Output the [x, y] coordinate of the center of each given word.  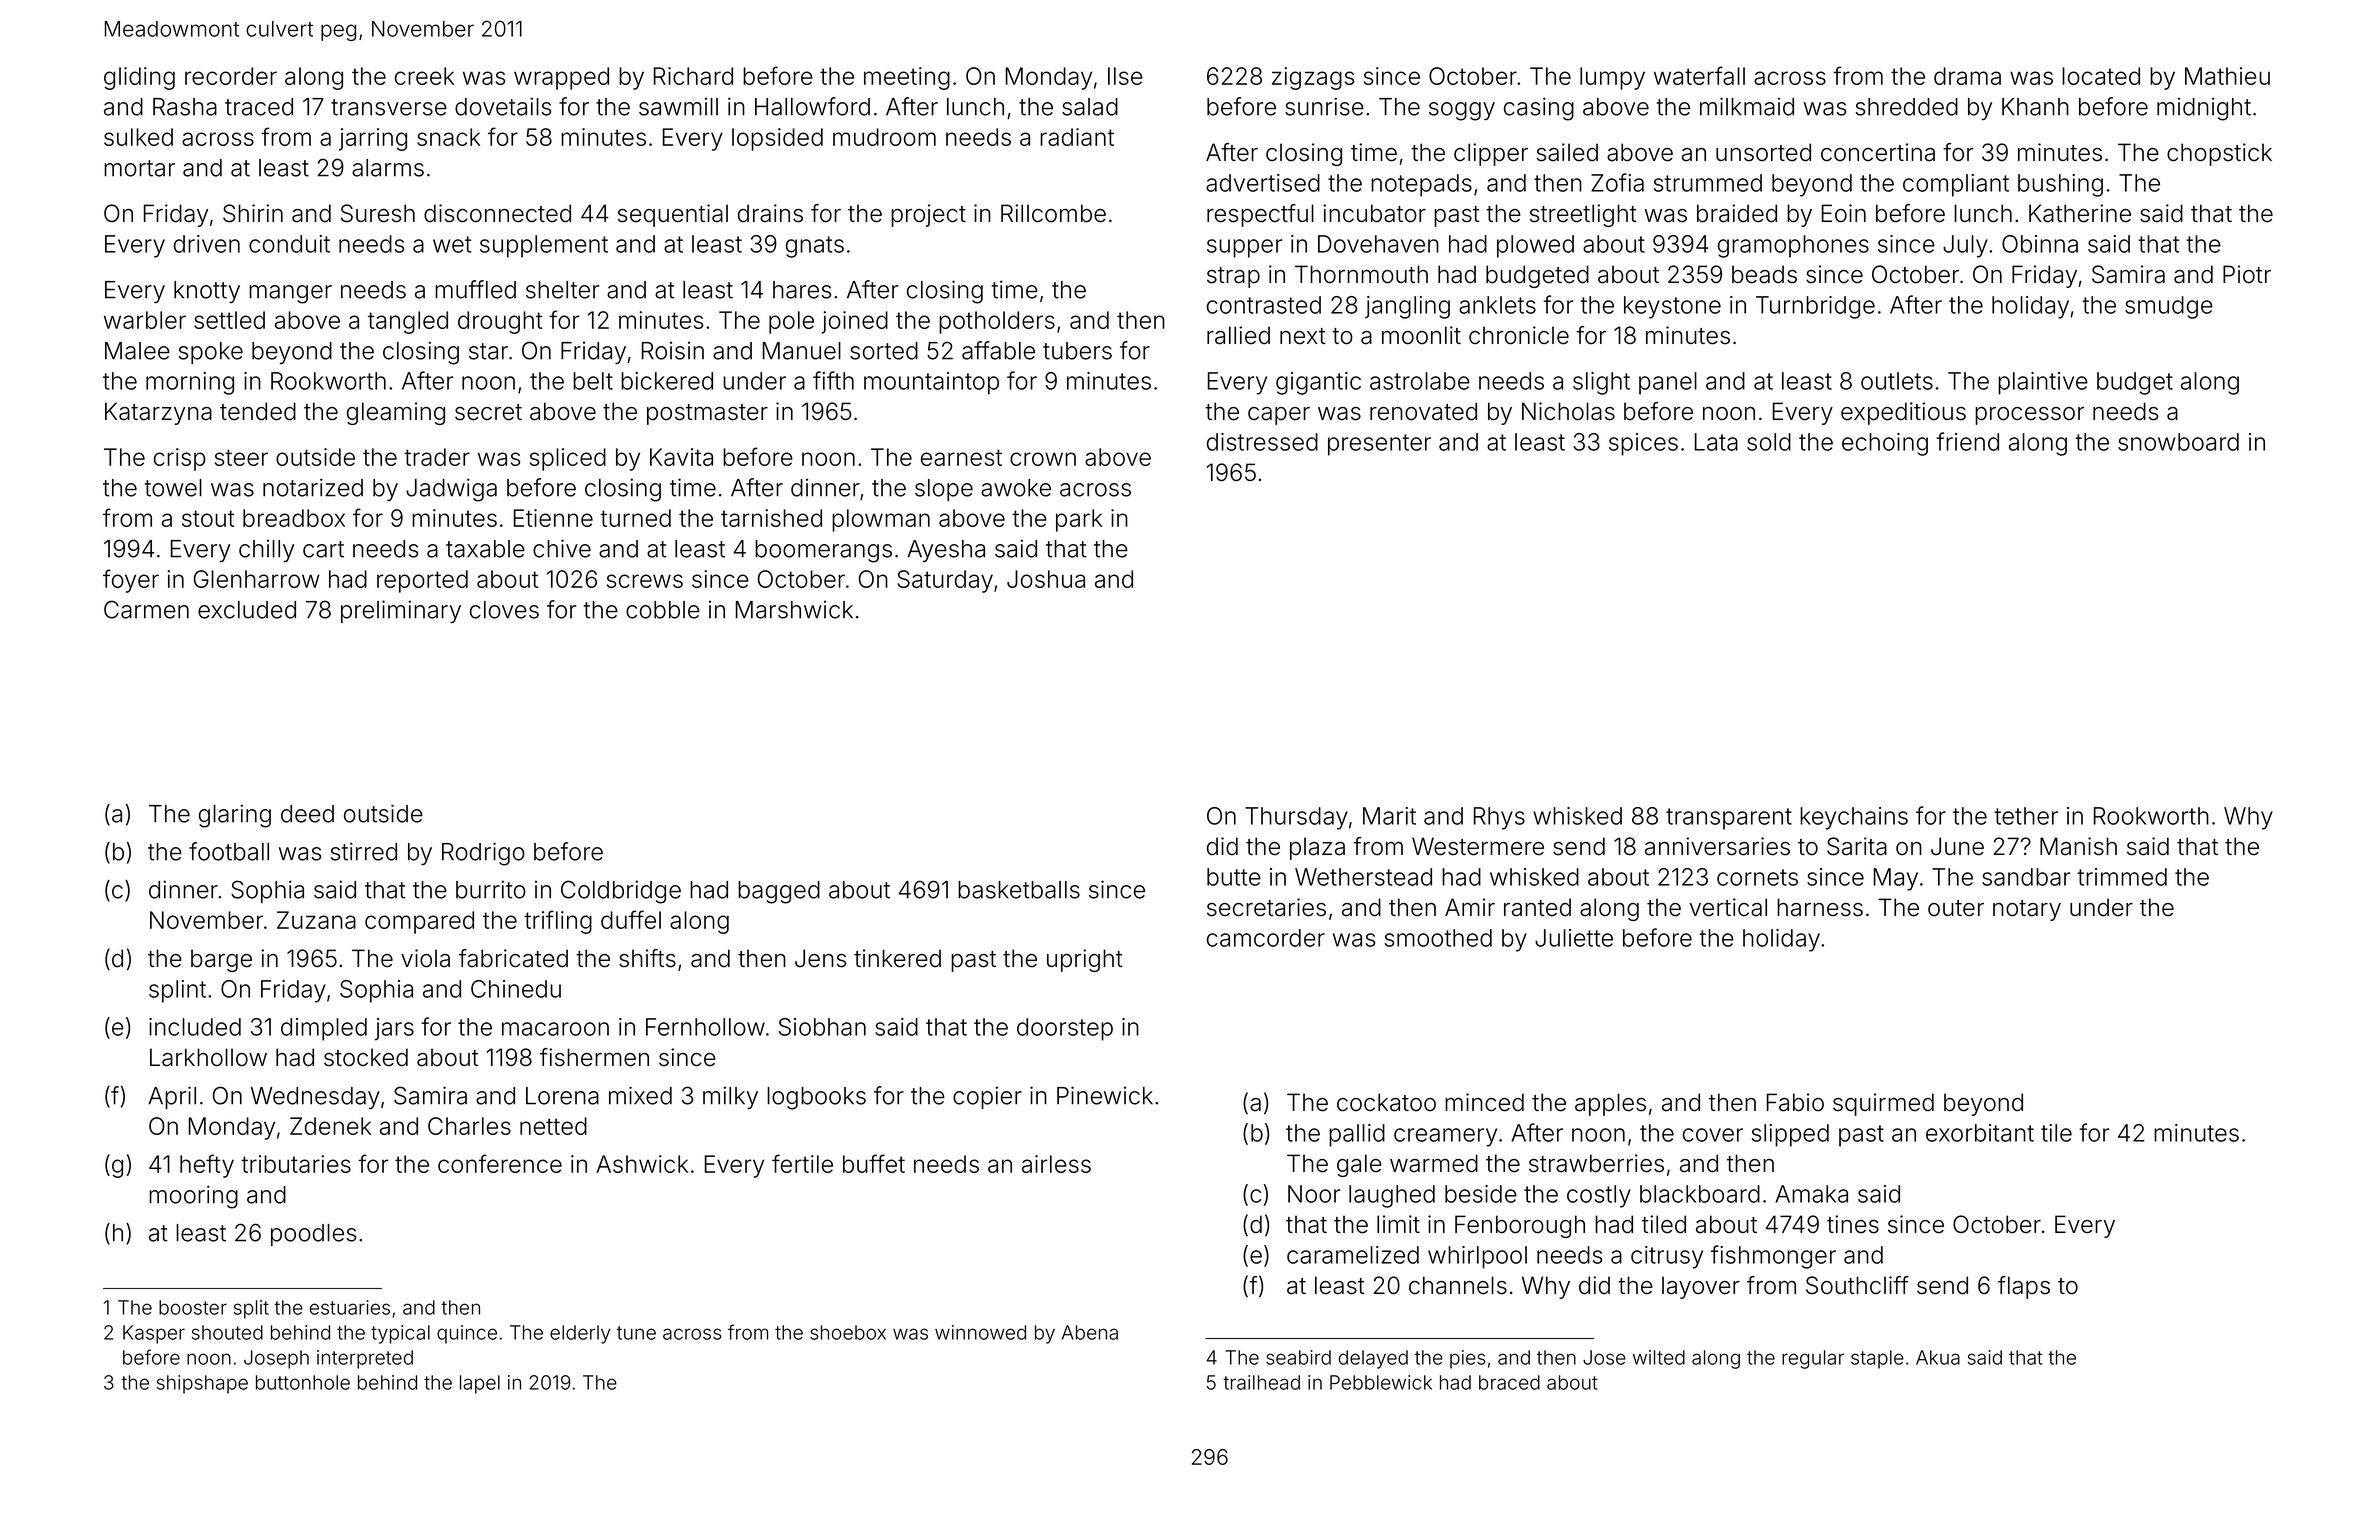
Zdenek [330, 1126]
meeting [907, 78]
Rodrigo [483, 854]
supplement [544, 246]
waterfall [1699, 75]
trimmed [2122, 877]
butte [1234, 877]
